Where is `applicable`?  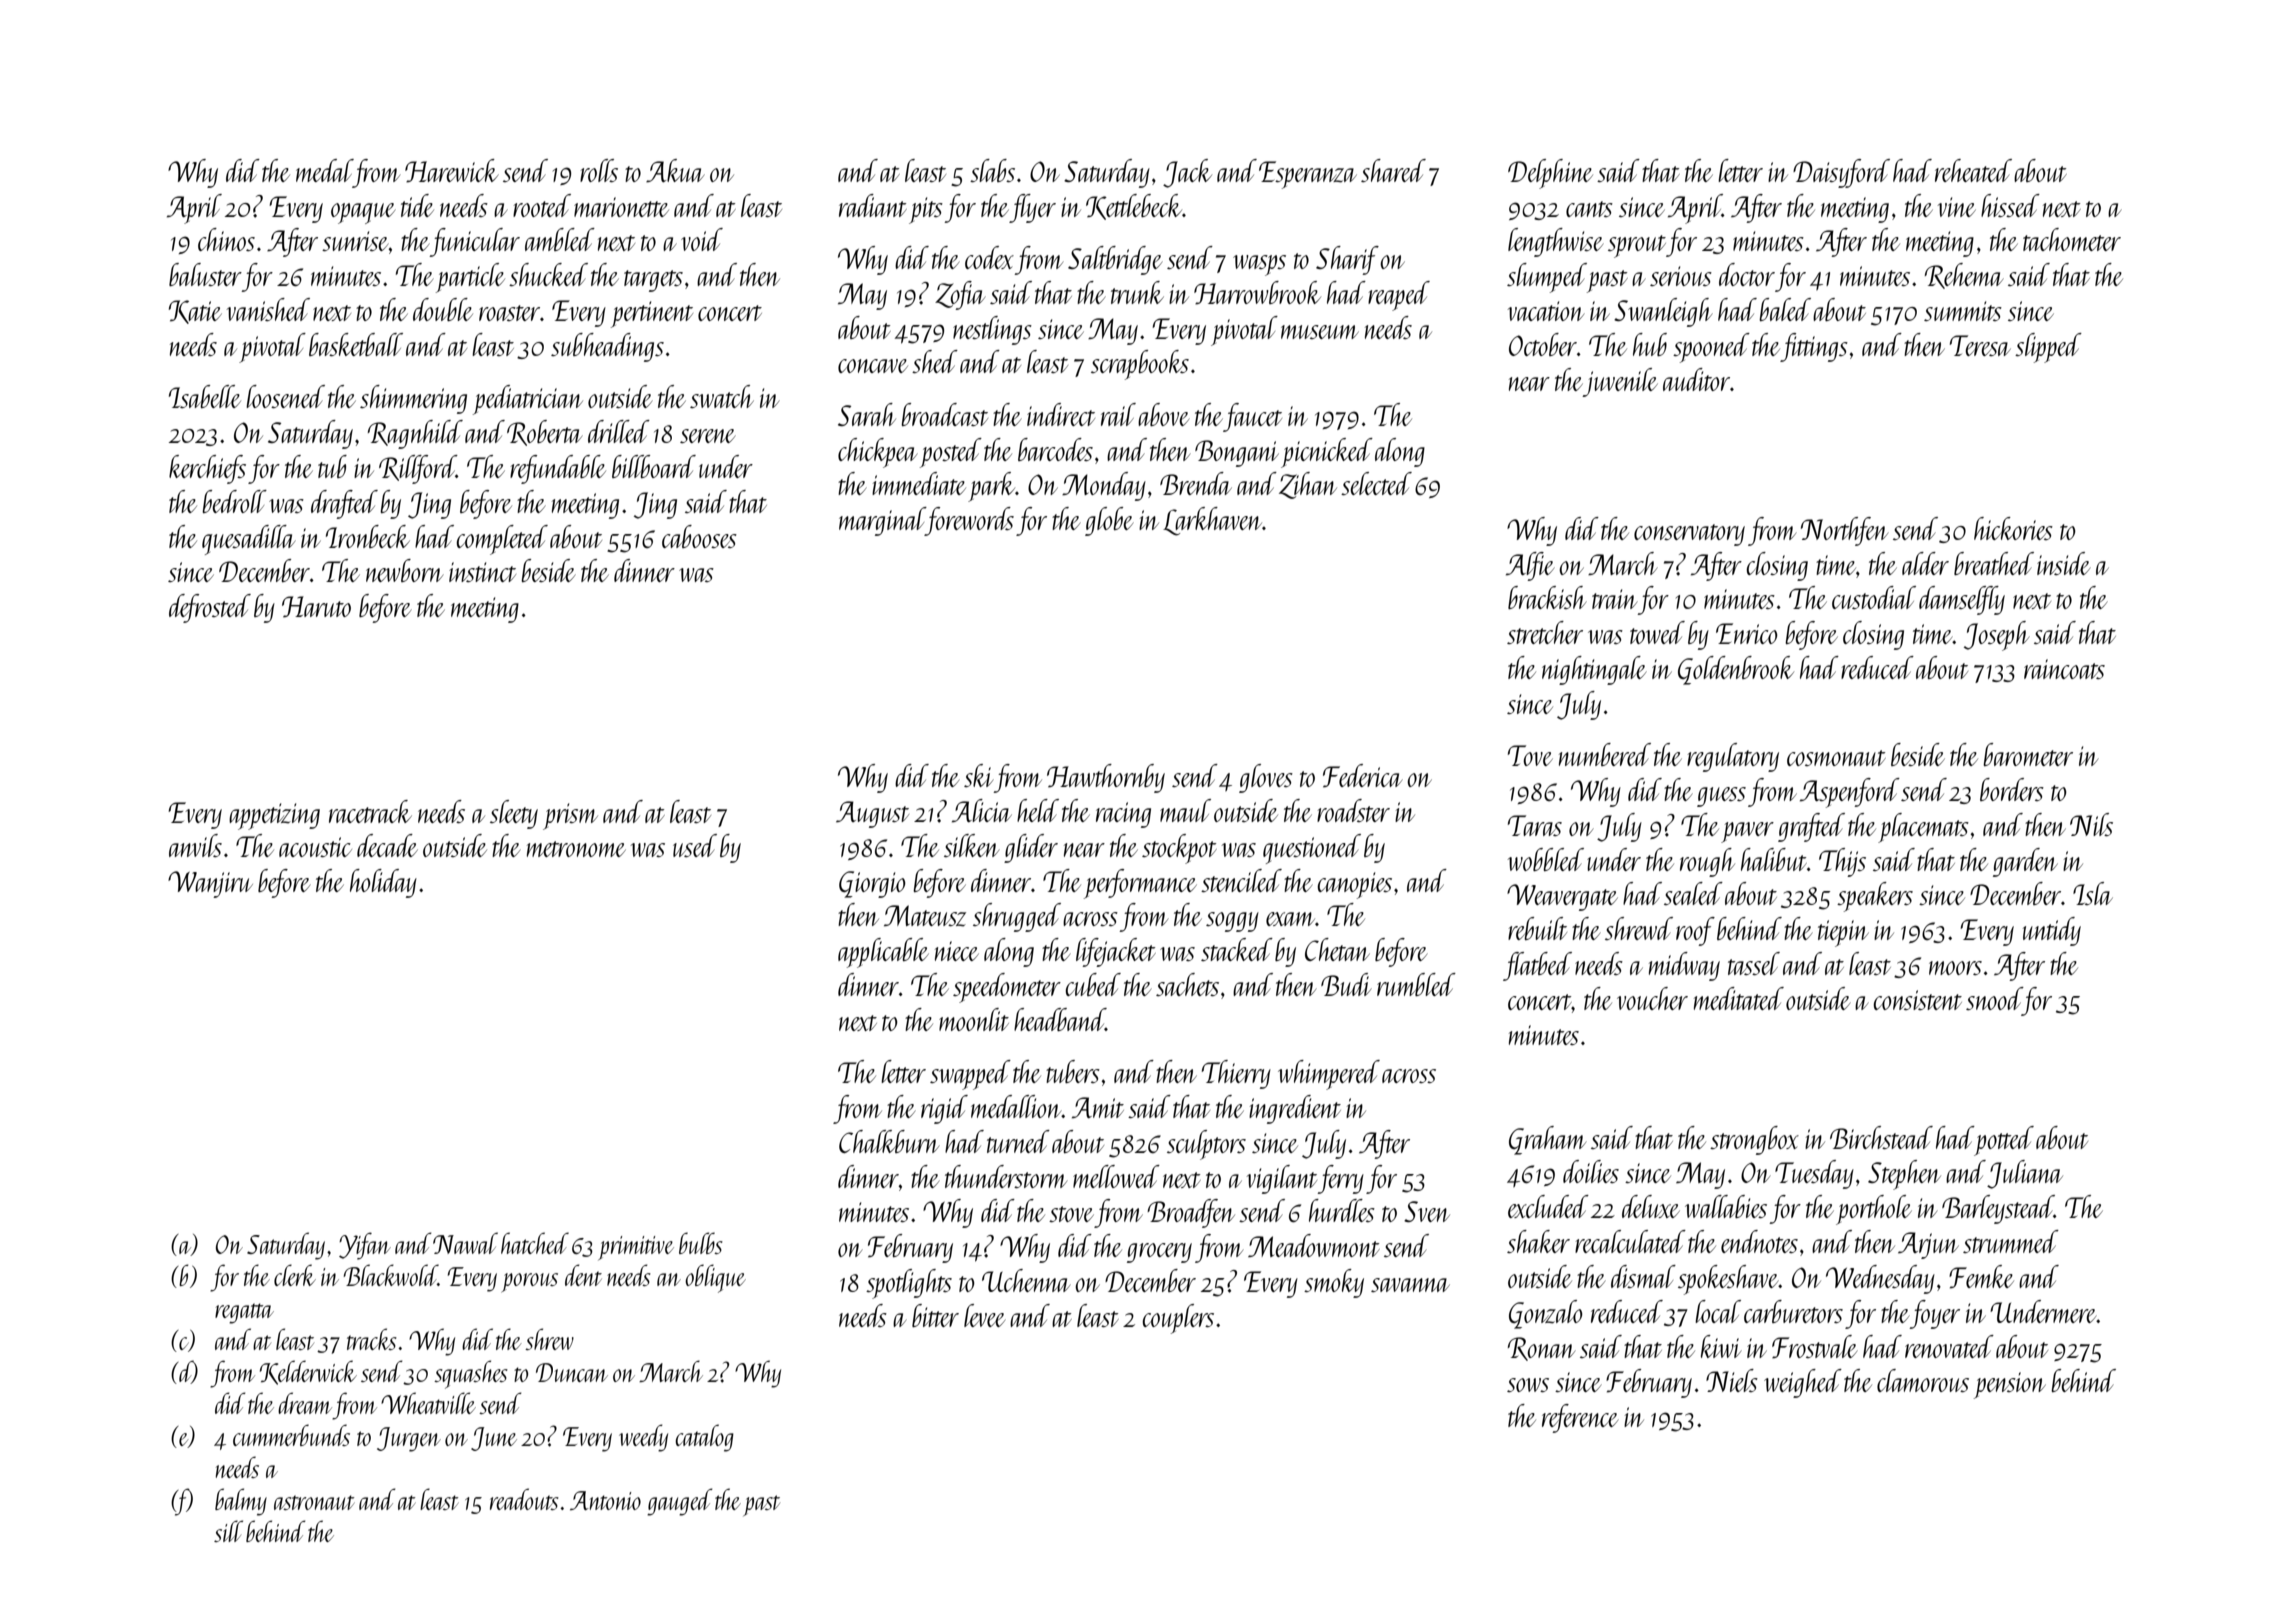
applicable is located at coordinates (883, 953).
